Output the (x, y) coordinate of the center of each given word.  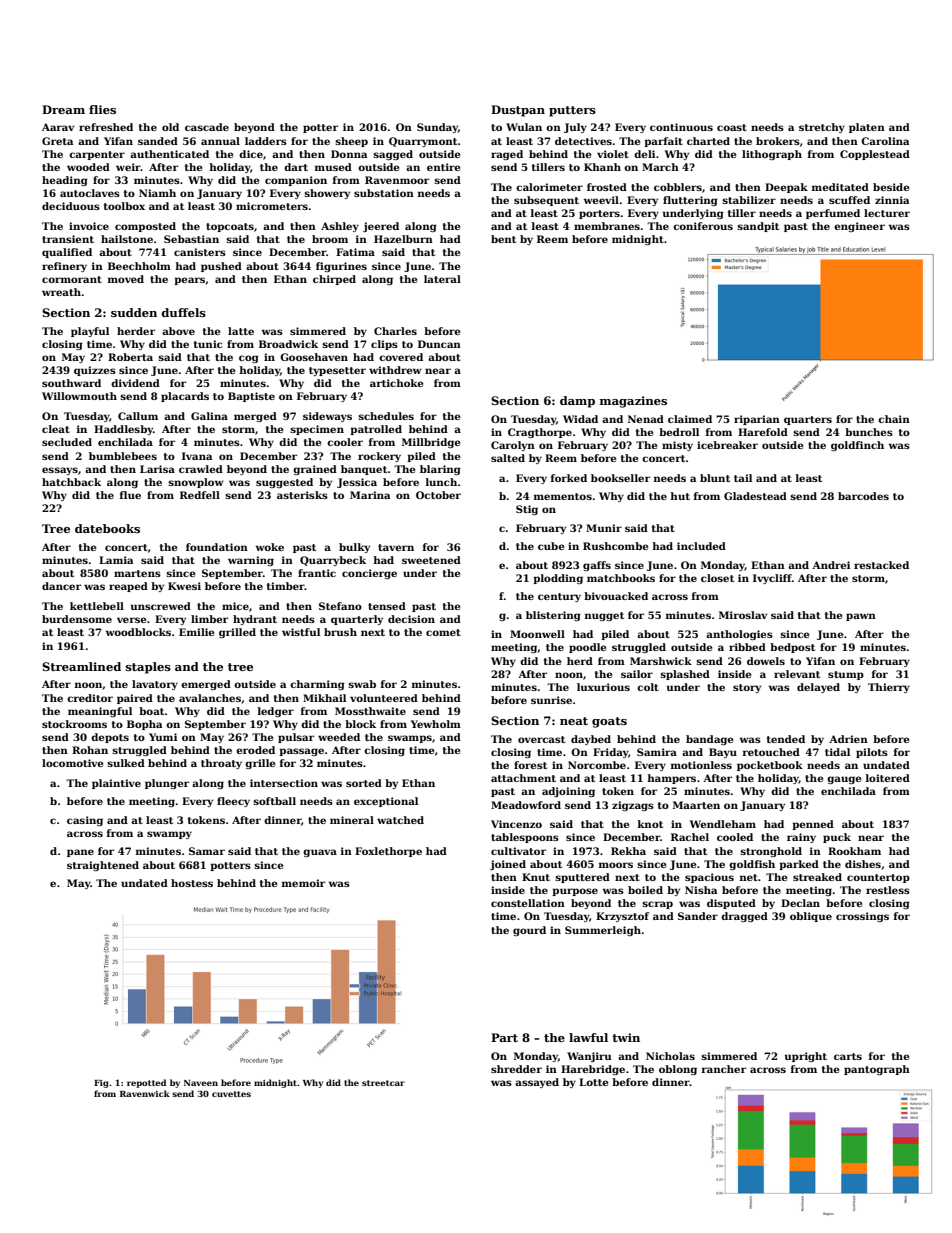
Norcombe (597, 765)
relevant (797, 674)
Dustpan (518, 111)
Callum (138, 416)
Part (504, 1037)
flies (102, 109)
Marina (370, 495)
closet (717, 578)
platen (867, 128)
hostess (192, 883)
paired (135, 699)
